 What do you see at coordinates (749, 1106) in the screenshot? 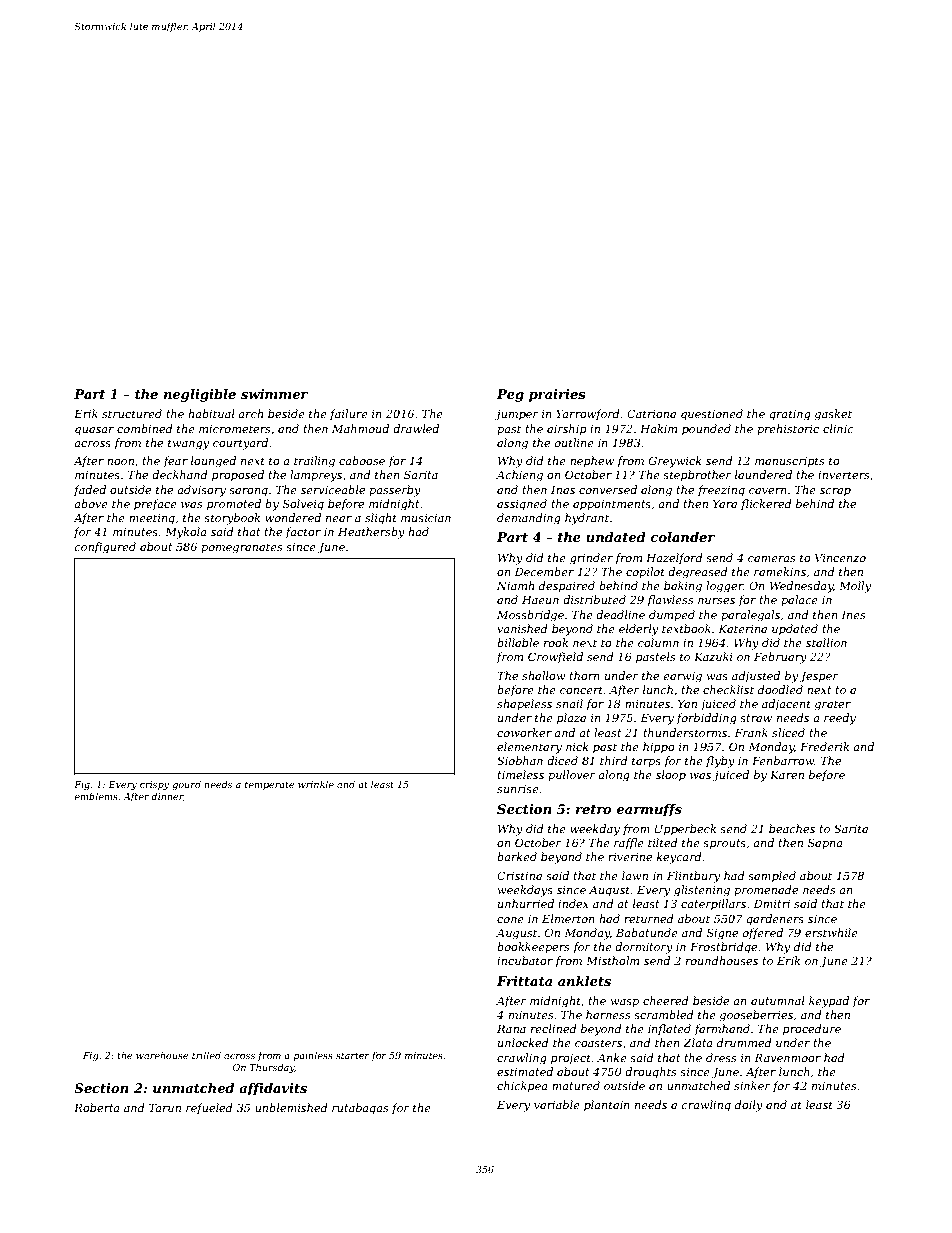
I see `doily` at bounding box center [749, 1106].
